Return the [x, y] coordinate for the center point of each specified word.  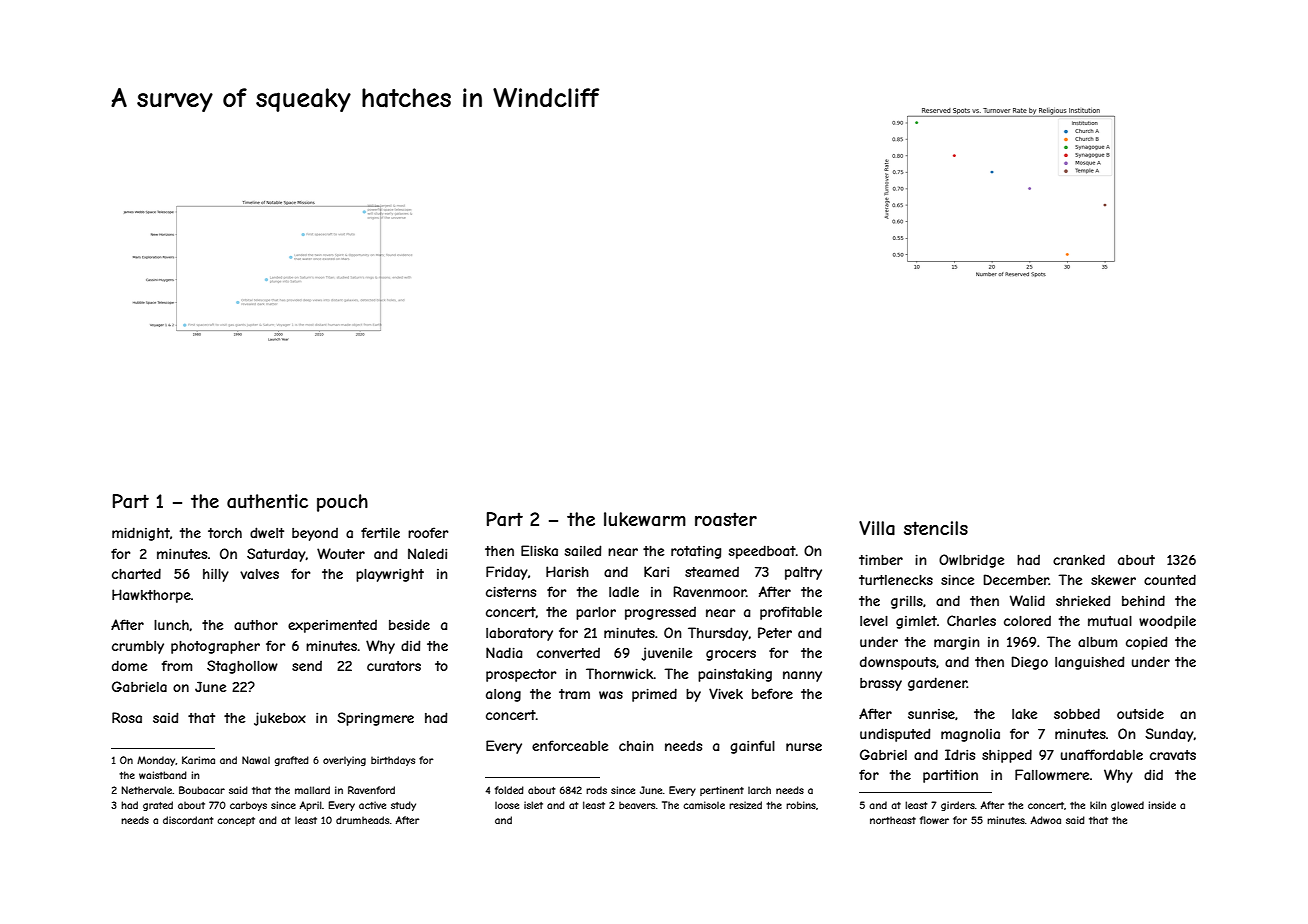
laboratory [519, 634]
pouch [342, 503]
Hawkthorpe [151, 596]
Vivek [726, 693]
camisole [704, 805]
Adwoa [1046, 820]
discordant [188, 820]
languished [1089, 663]
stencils [936, 528]
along [503, 695]
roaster [726, 519]
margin [957, 643]
